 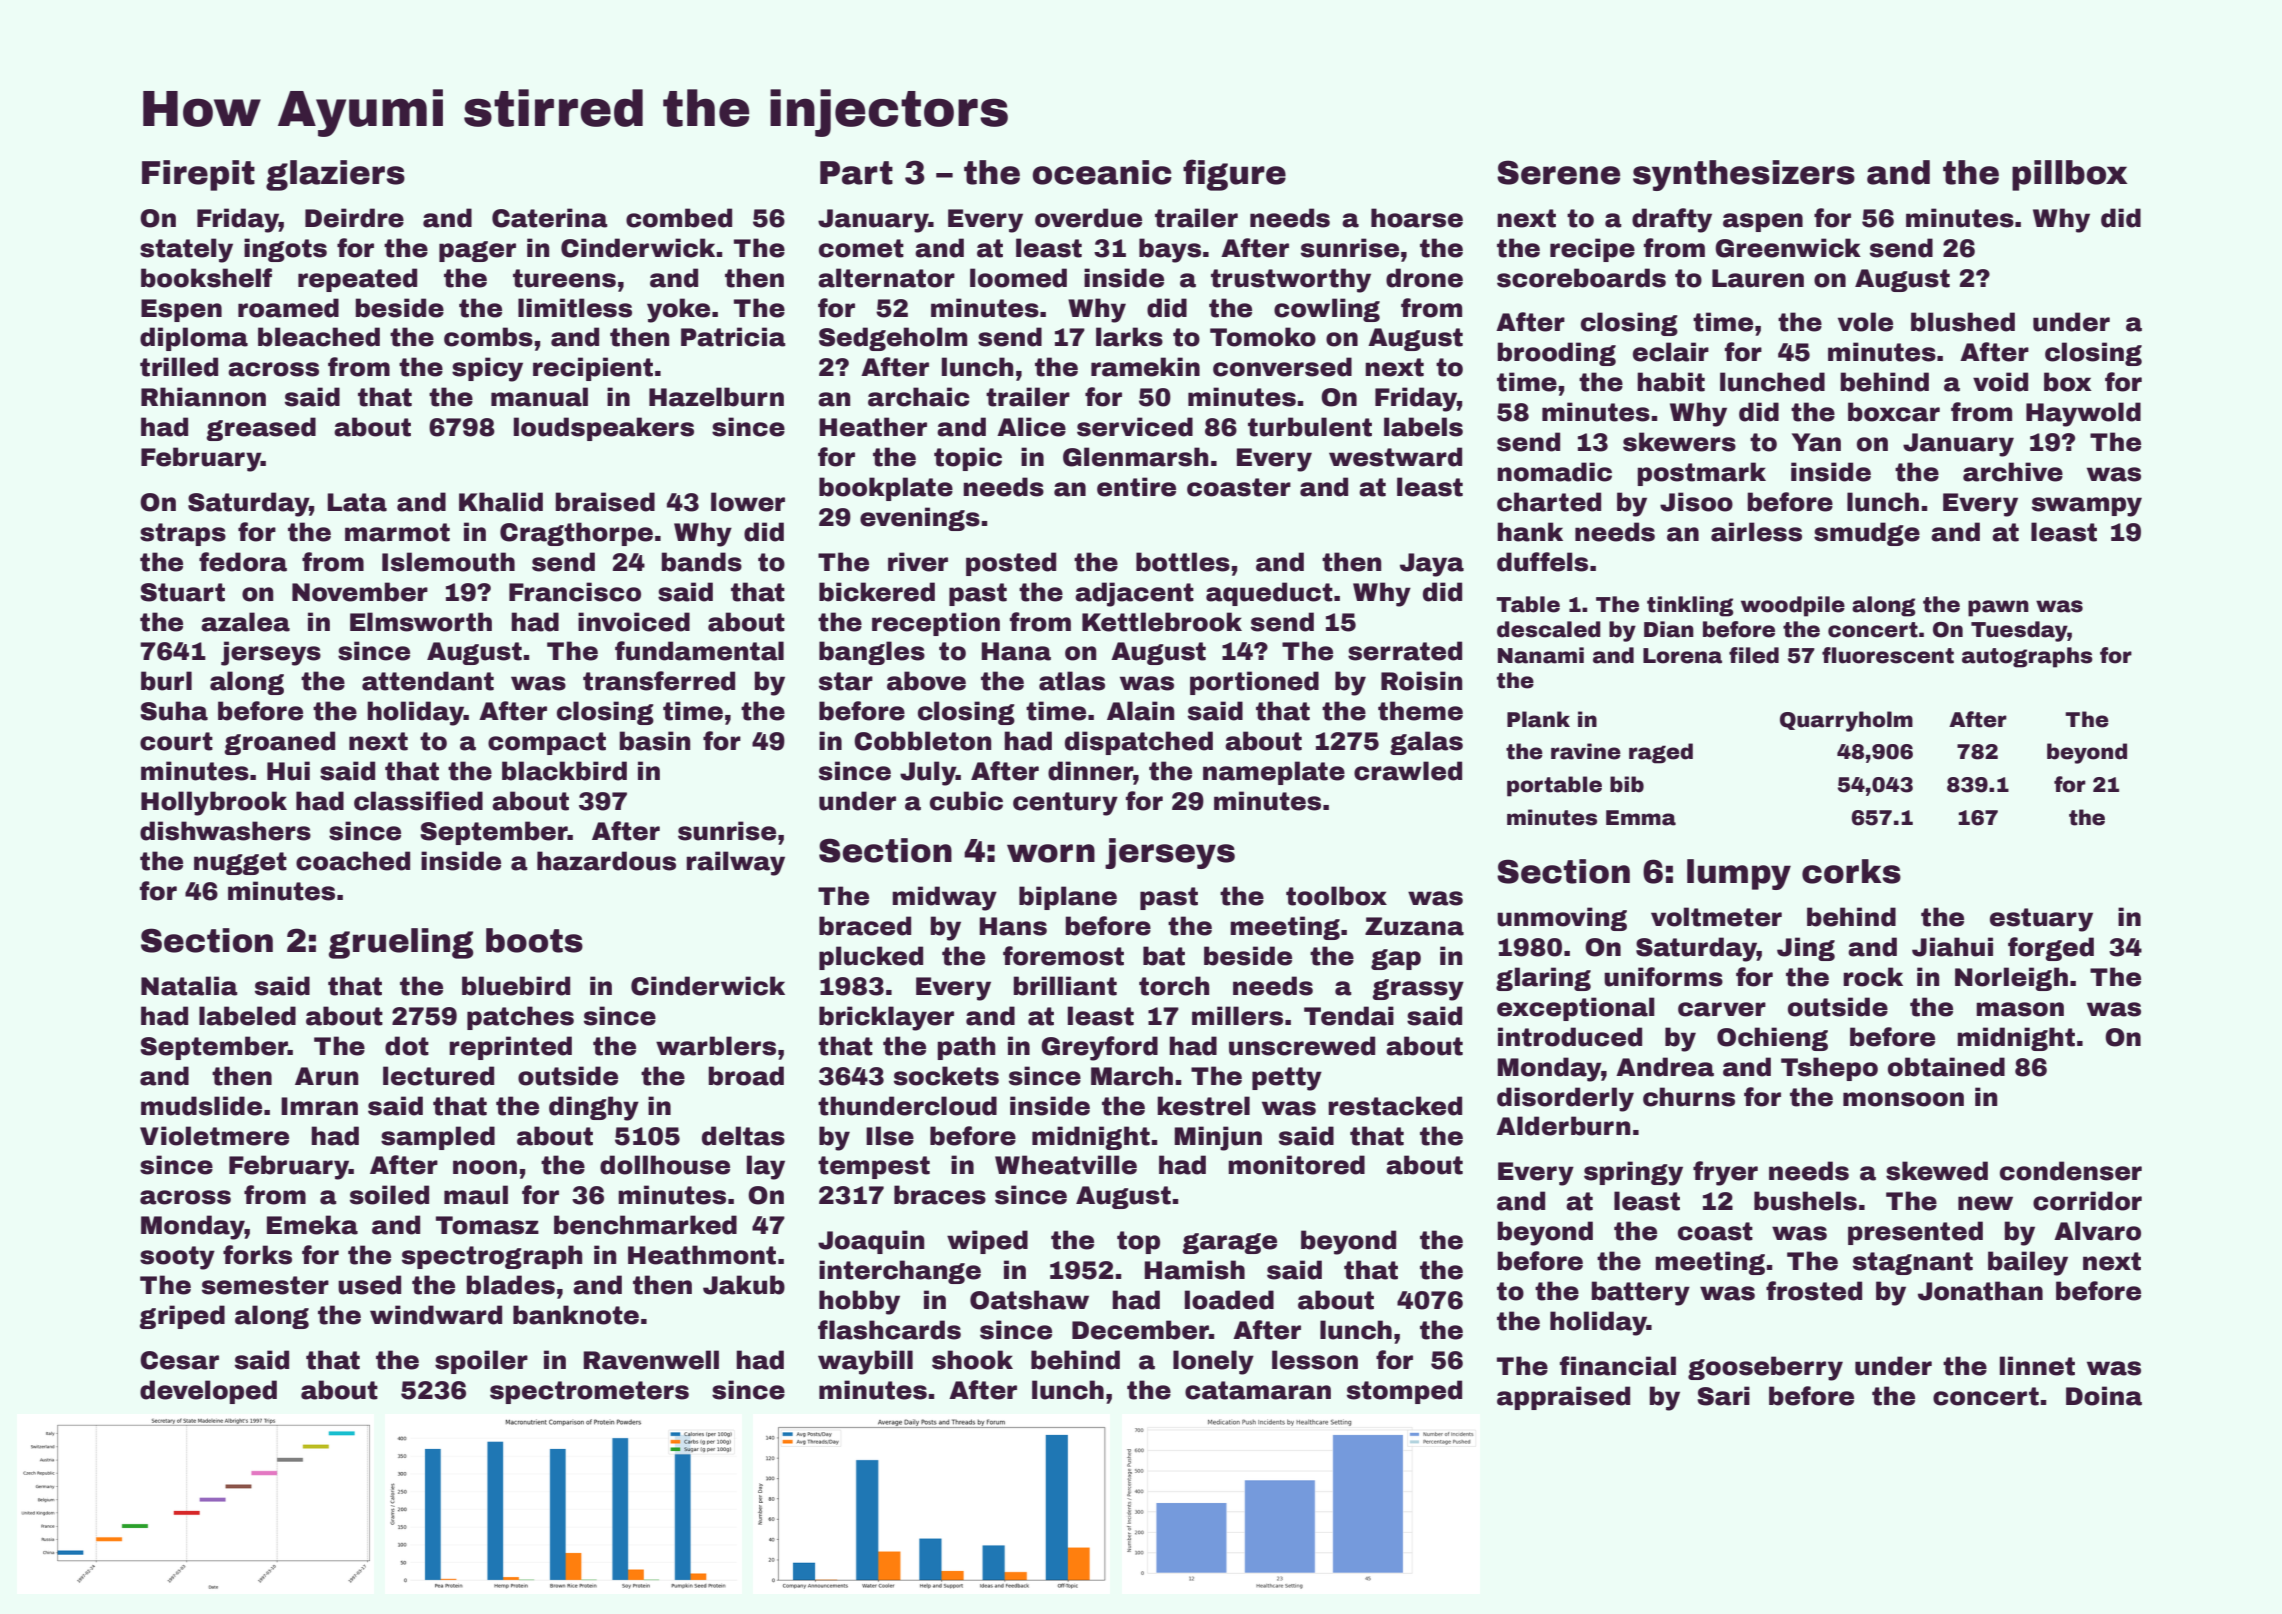 I want to click on developed, so click(x=208, y=1392).
